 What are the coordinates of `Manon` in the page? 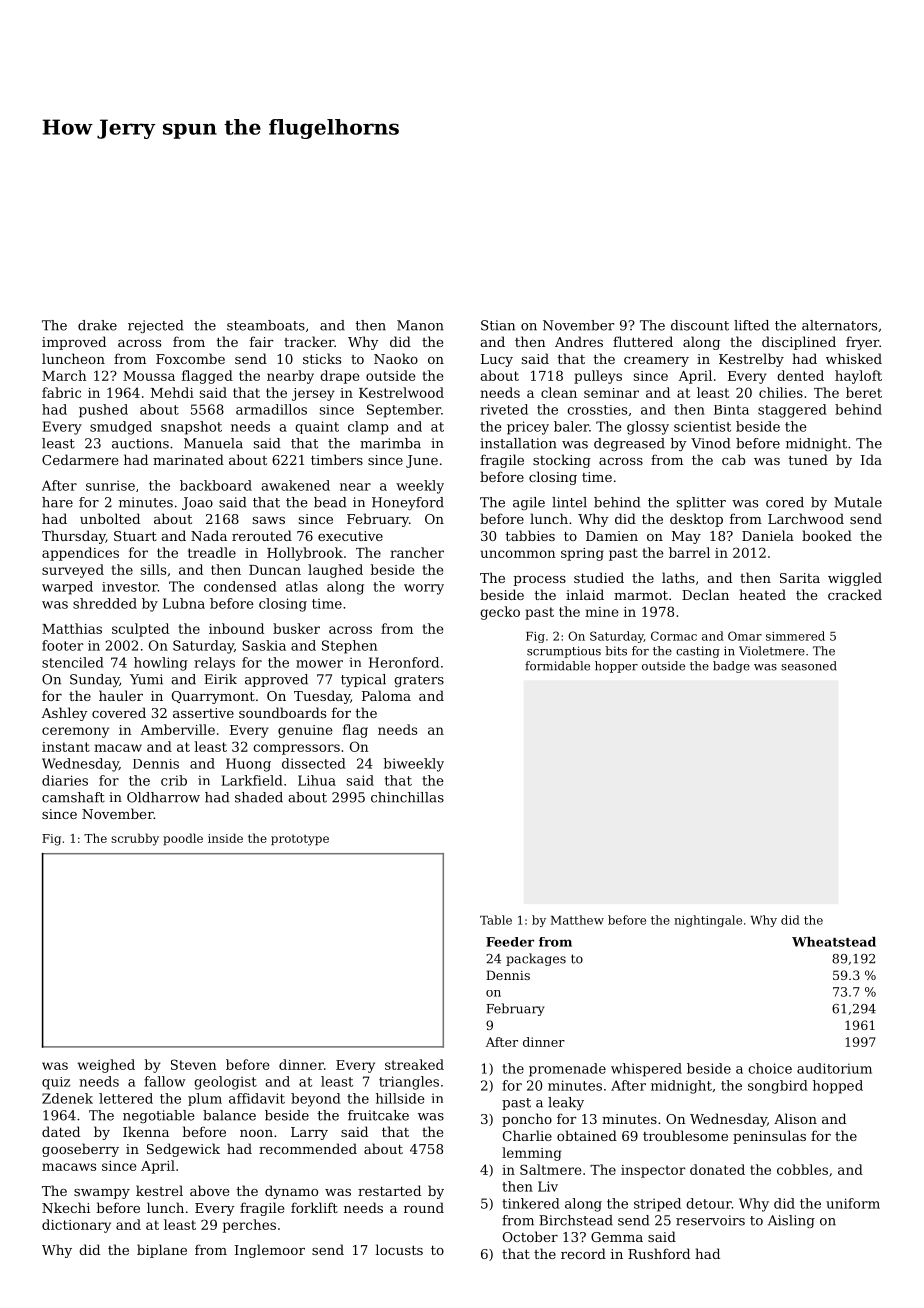 It's located at (420, 325).
